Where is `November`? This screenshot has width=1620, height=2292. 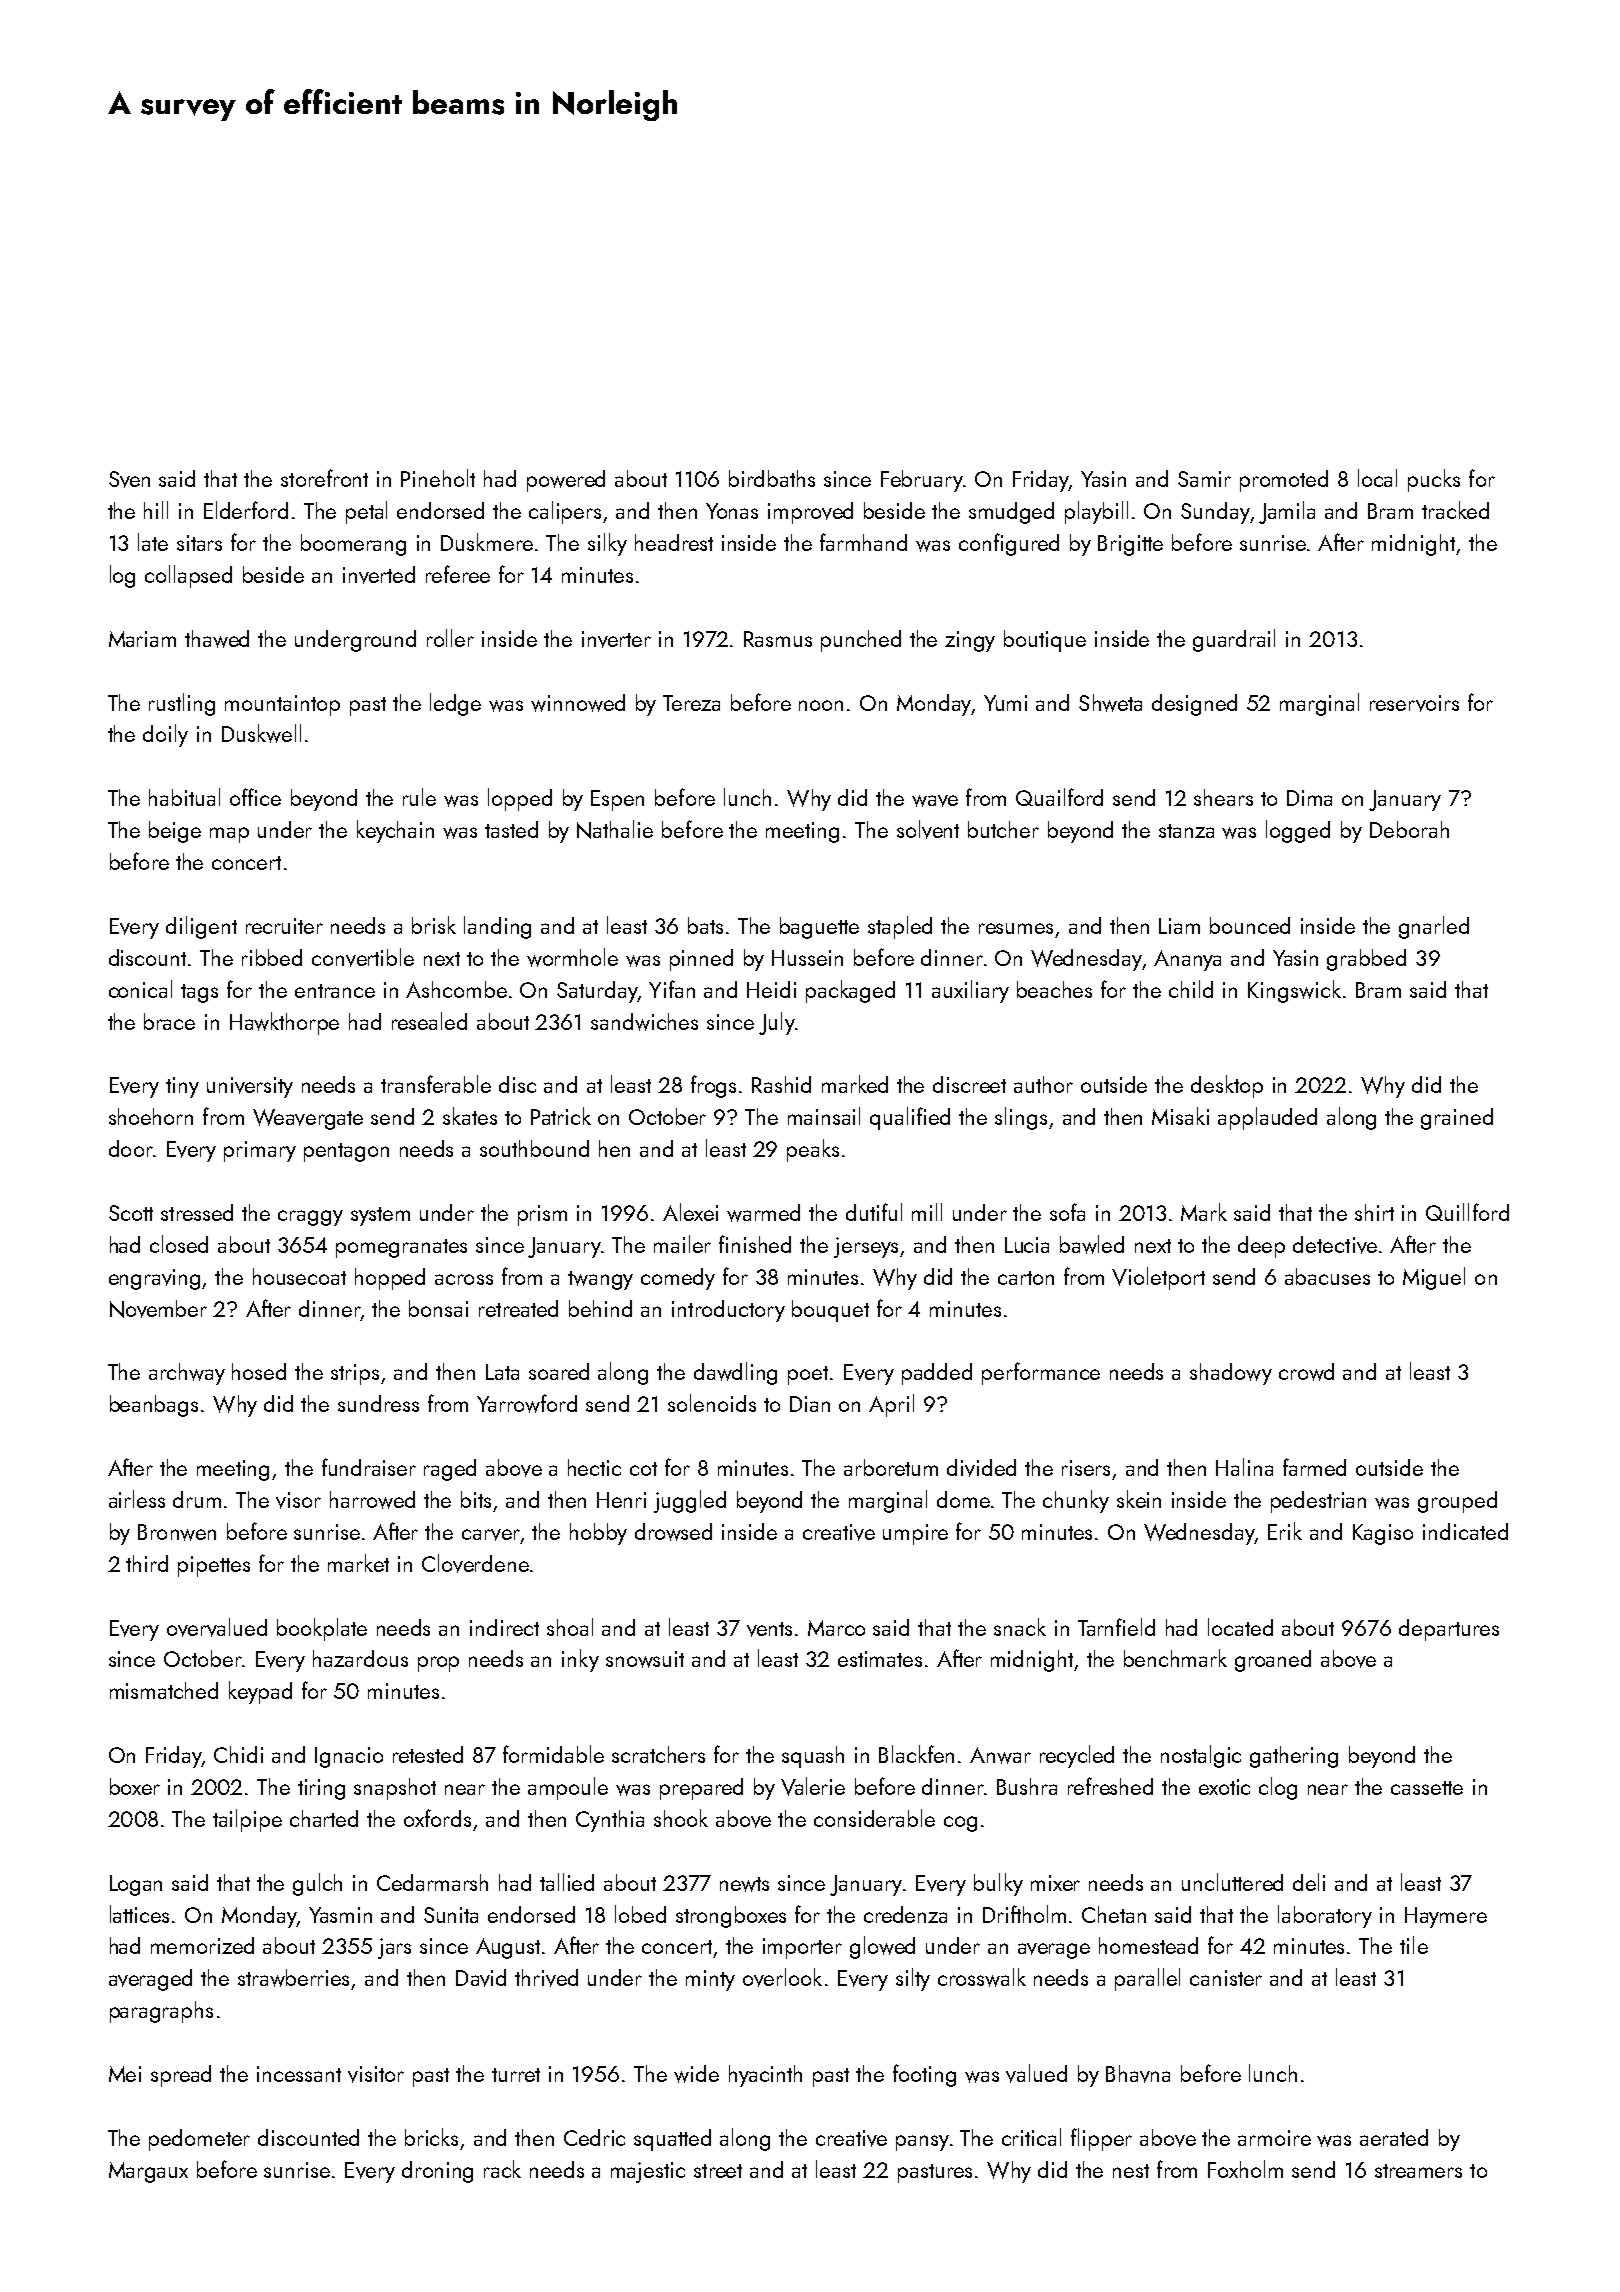
November is located at coordinates (158, 1309).
